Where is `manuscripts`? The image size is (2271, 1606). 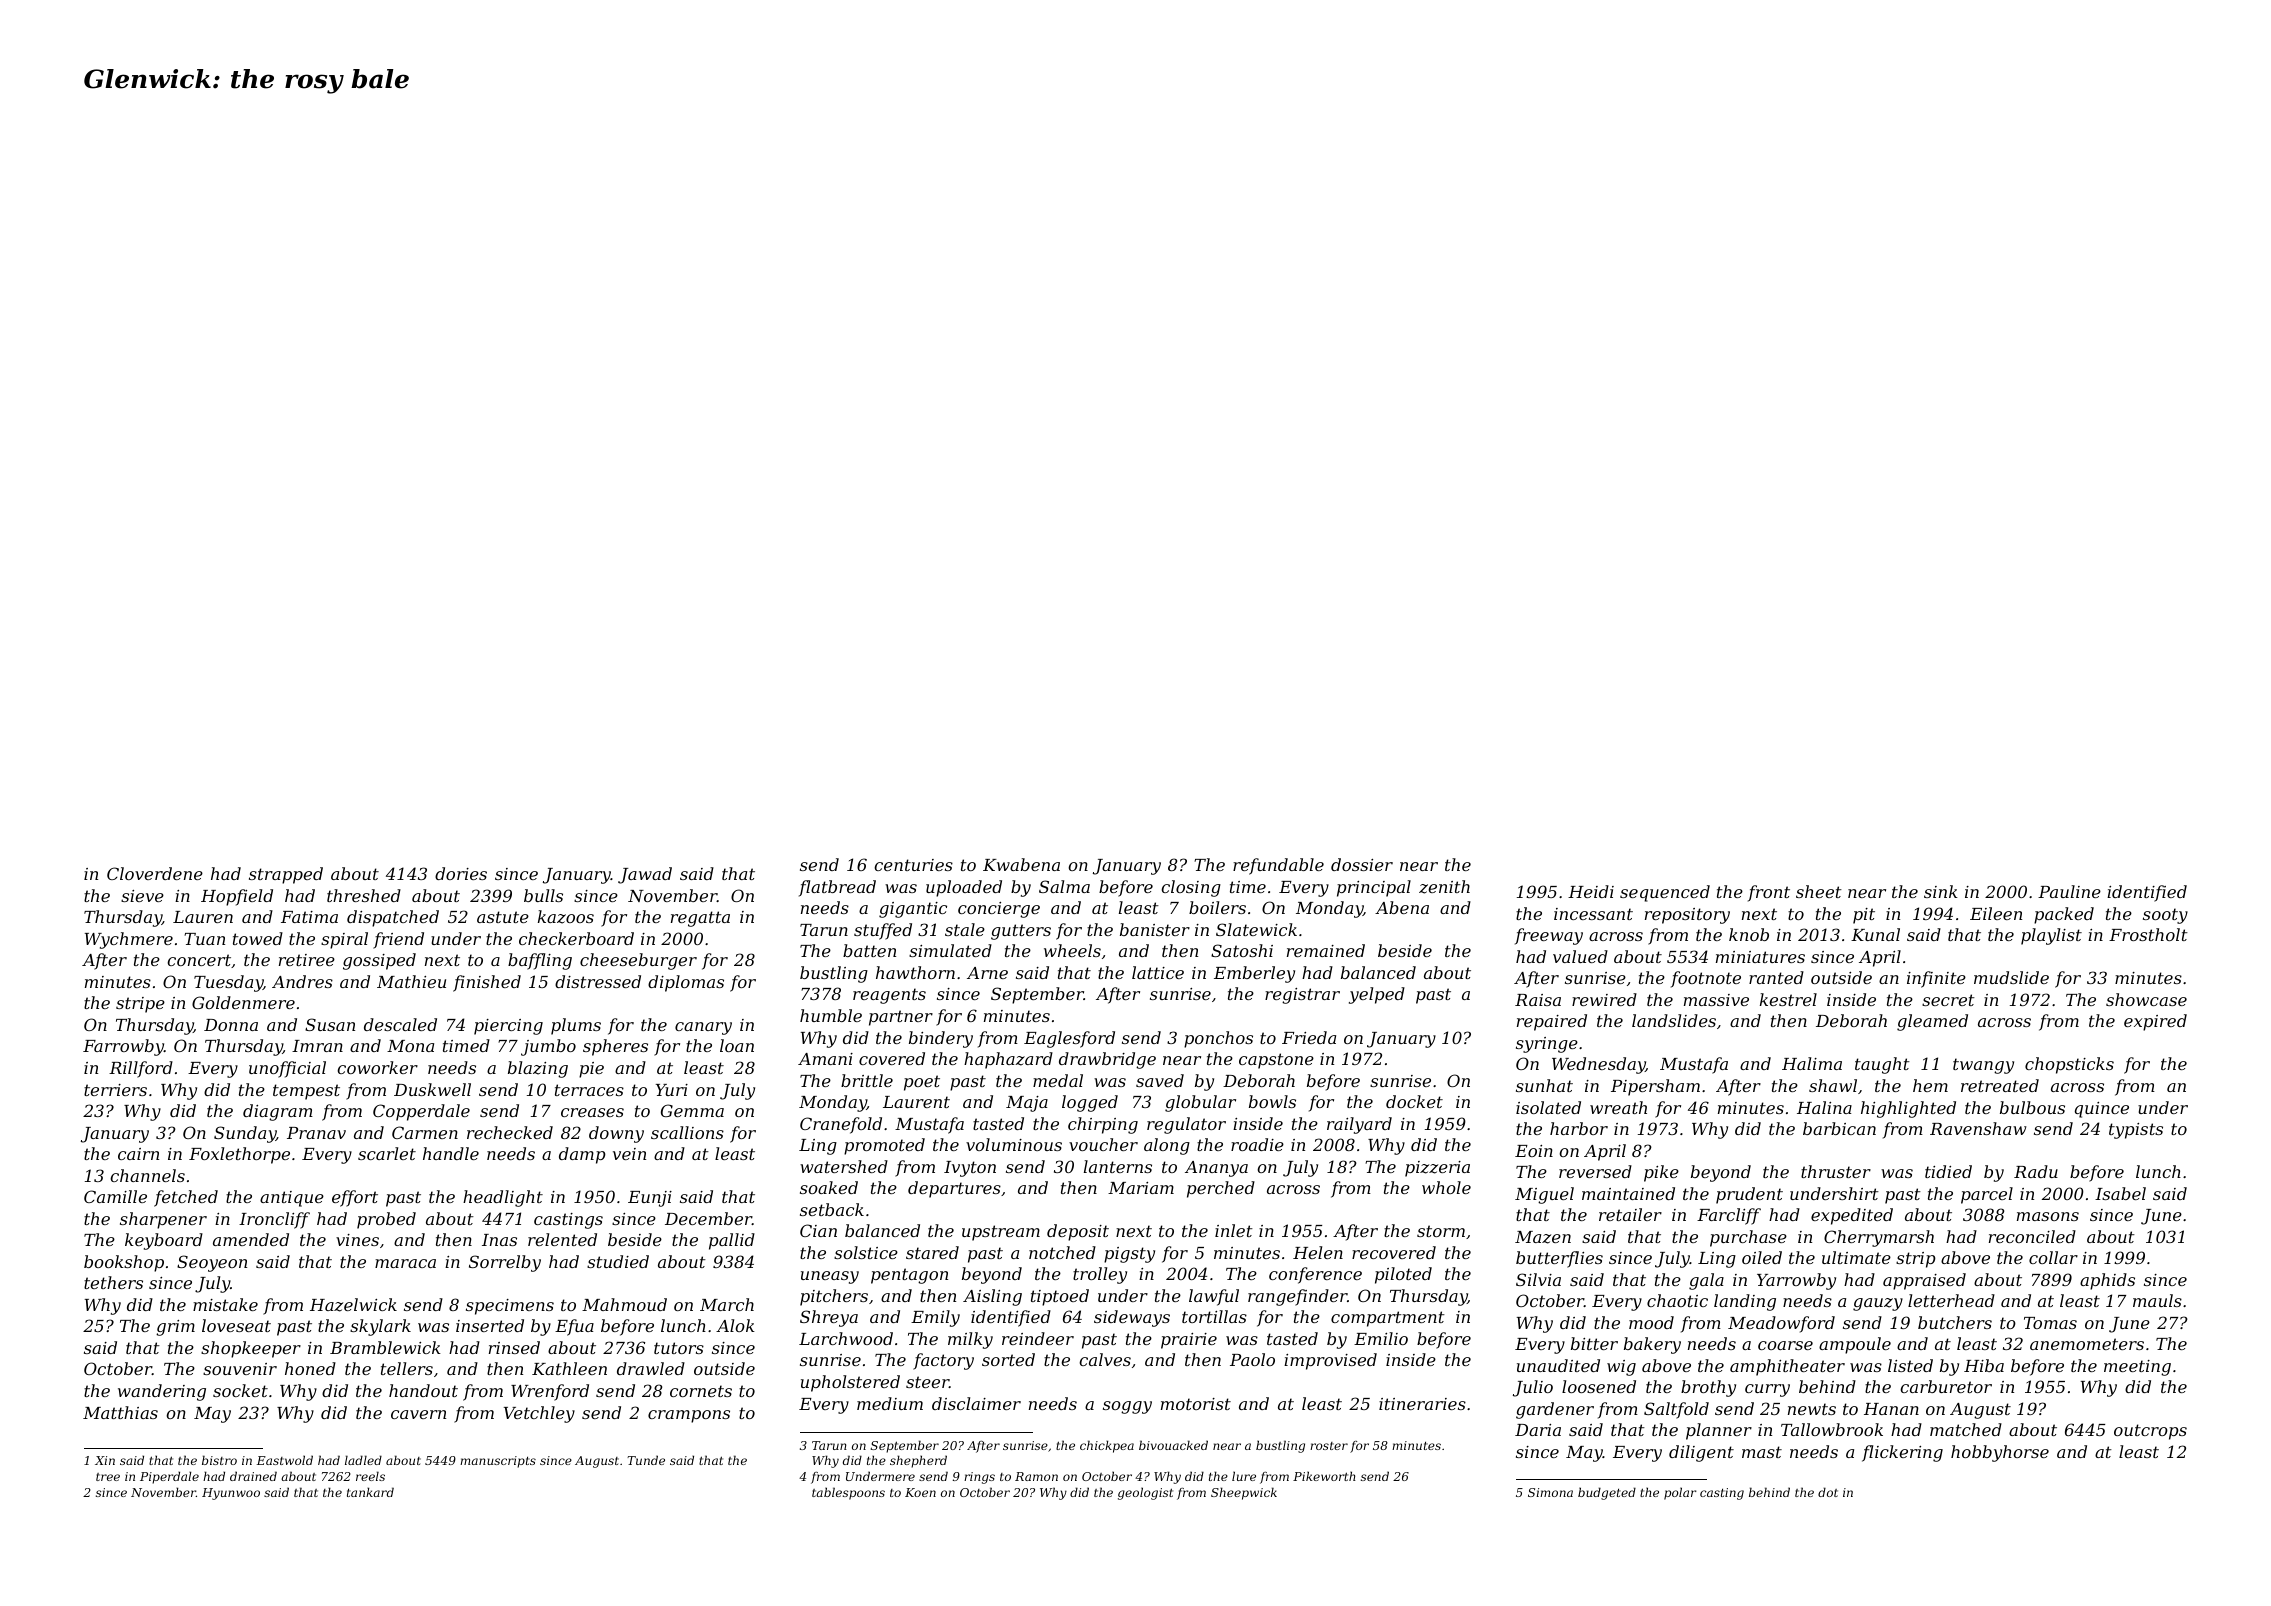 manuscripts is located at coordinates (498, 1462).
